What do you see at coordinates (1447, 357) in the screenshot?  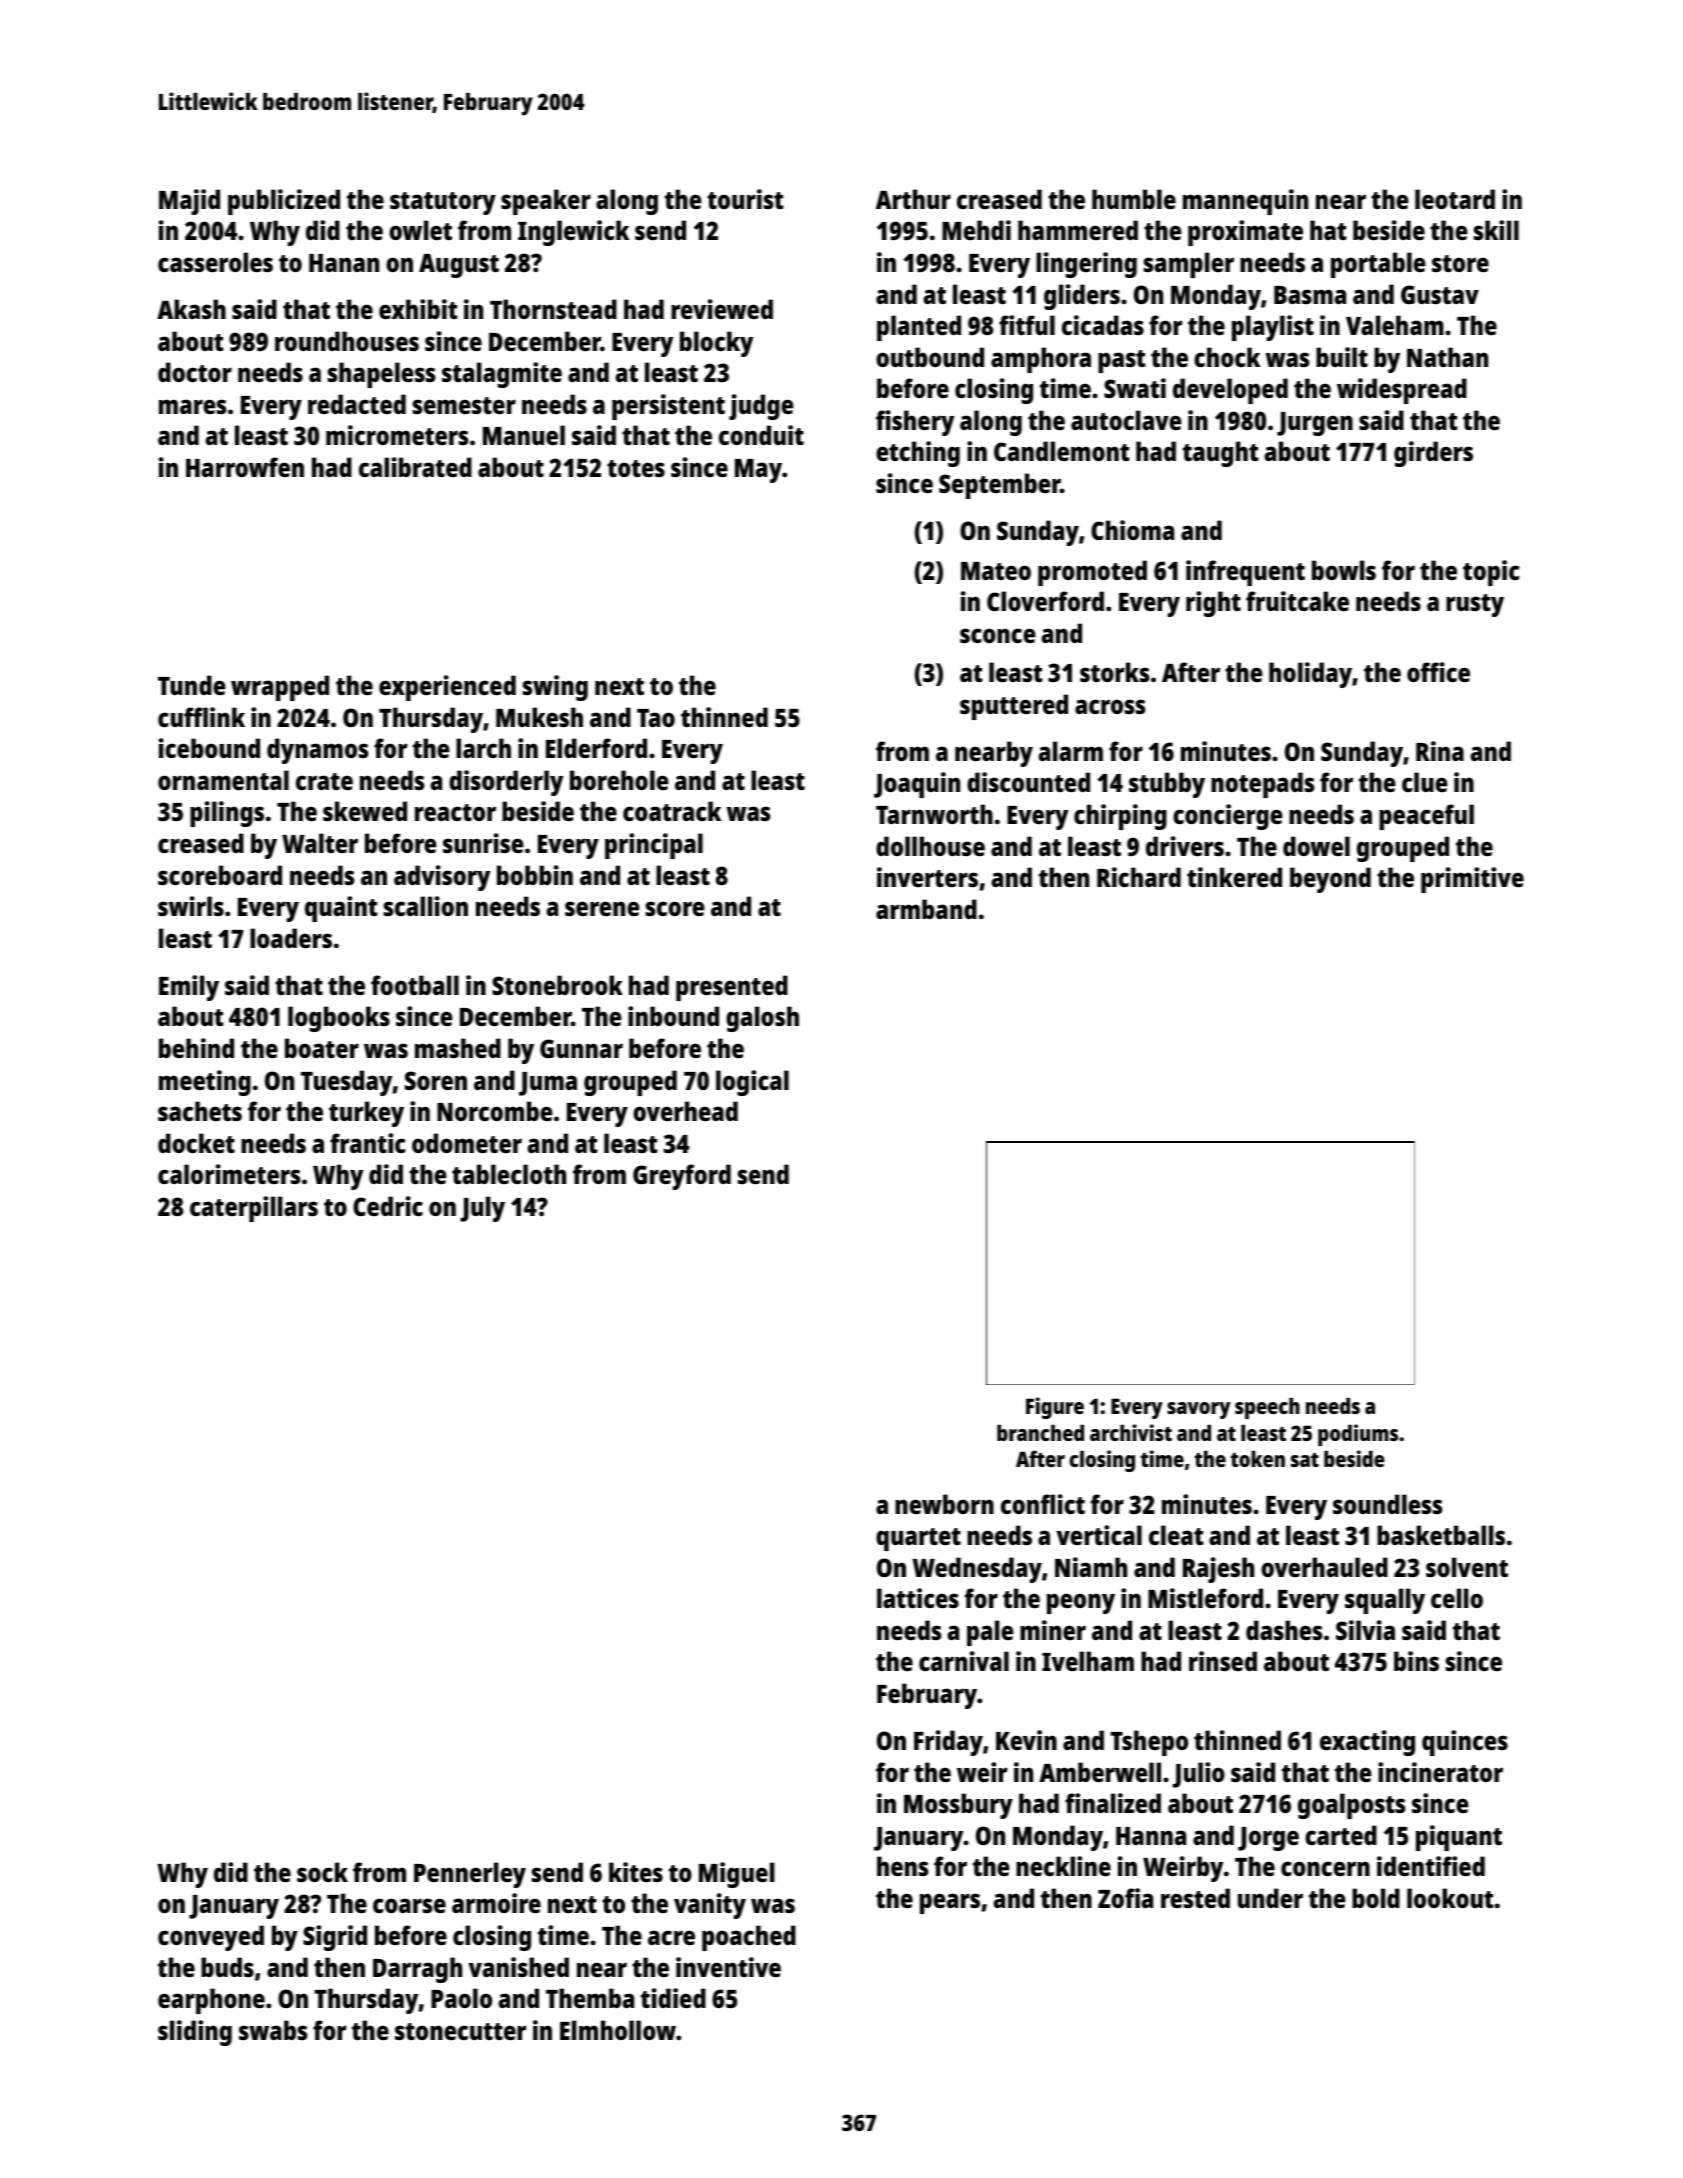 I see `Nathan` at bounding box center [1447, 357].
